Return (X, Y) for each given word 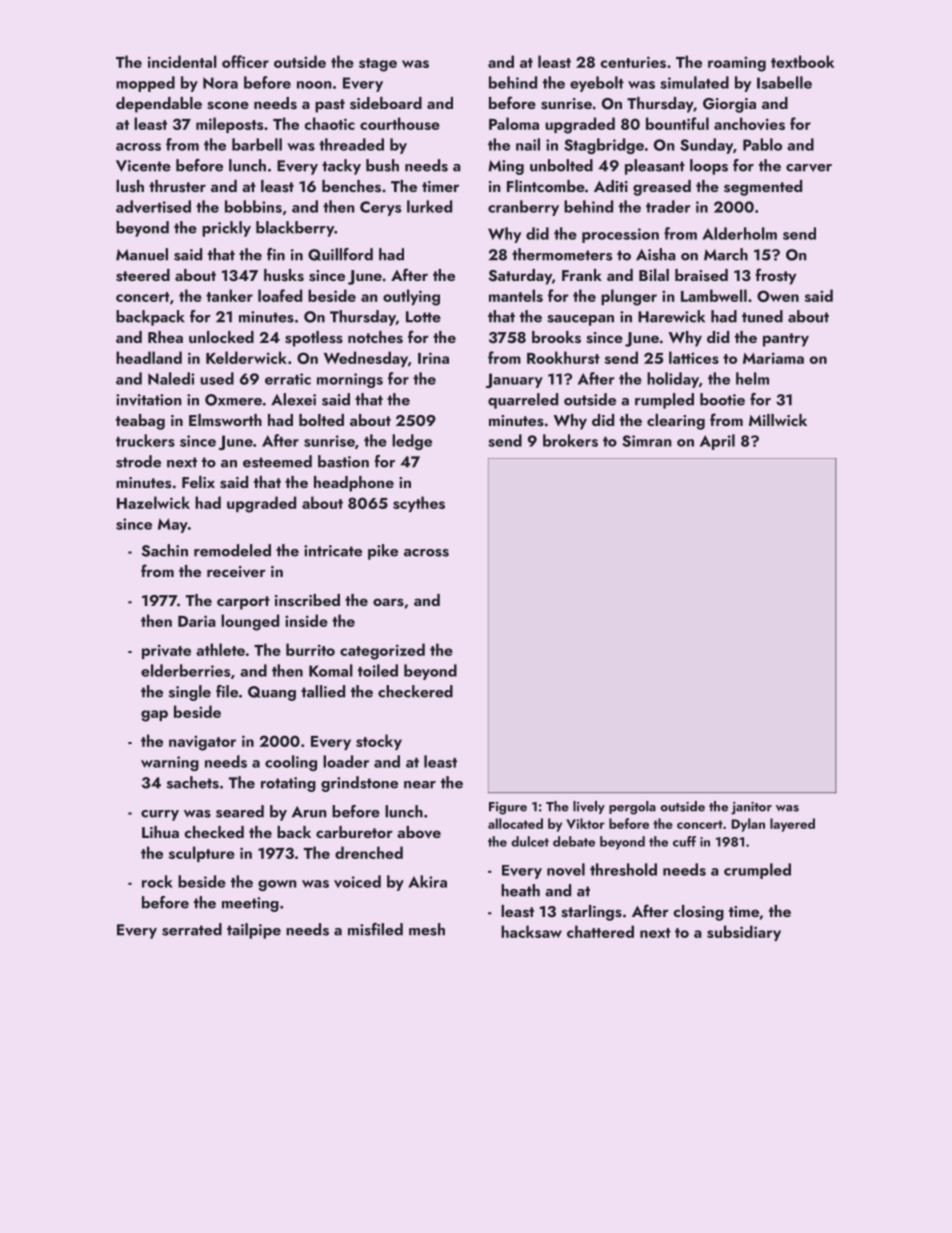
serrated (192, 929)
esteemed (277, 461)
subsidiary (744, 933)
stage (378, 65)
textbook (802, 61)
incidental (182, 61)
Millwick (778, 420)
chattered (600, 931)
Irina (433, 358)
